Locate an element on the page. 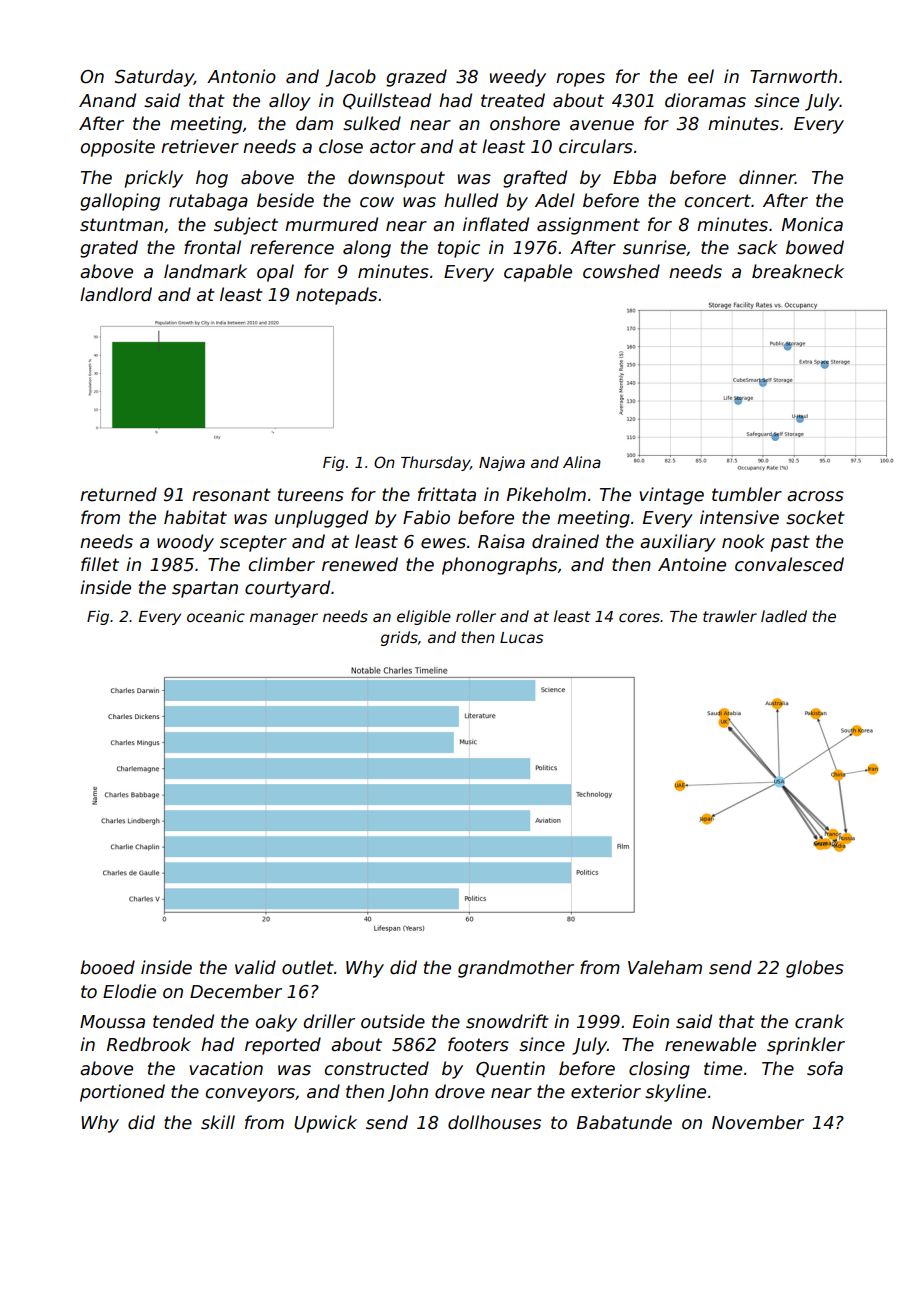  dollhouses is located at coordinates (494, 1122).
